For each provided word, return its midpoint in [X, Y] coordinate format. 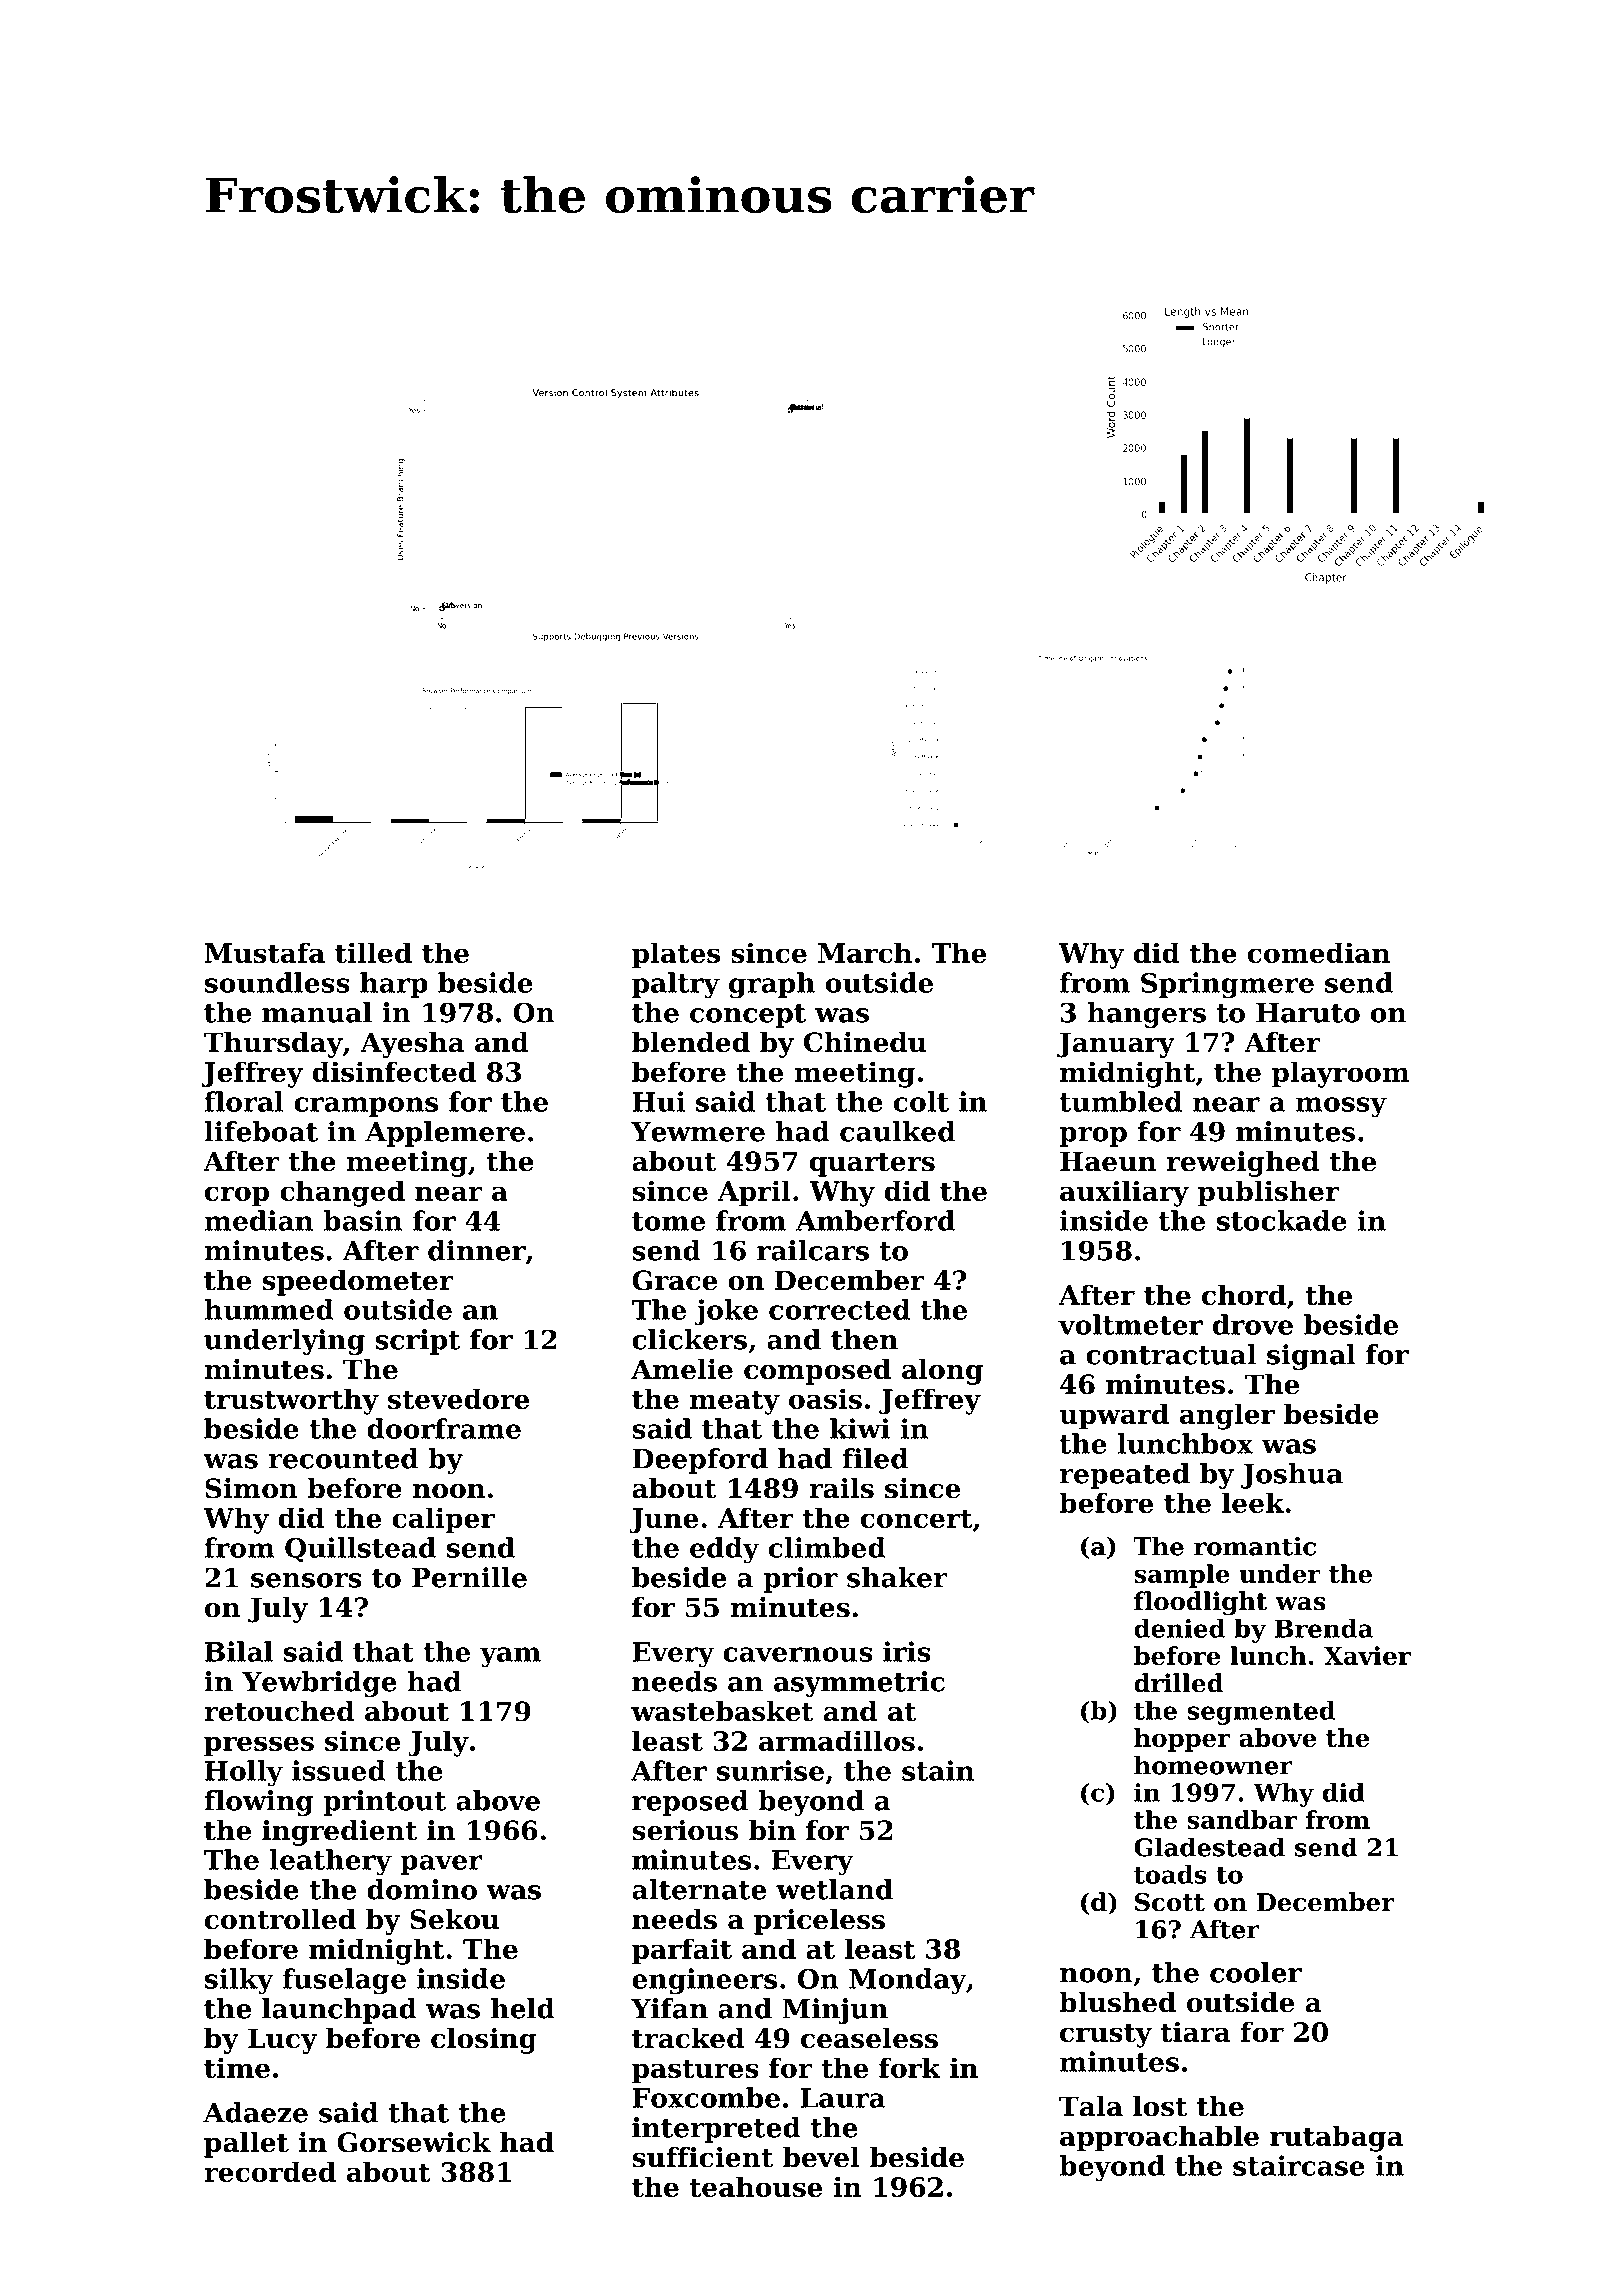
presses [259, 1746]
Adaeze [255, 2112]
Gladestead [1209, 1847]
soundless [277, 982]
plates [676, 955]
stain [938, 1770]
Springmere [1227, 985]
